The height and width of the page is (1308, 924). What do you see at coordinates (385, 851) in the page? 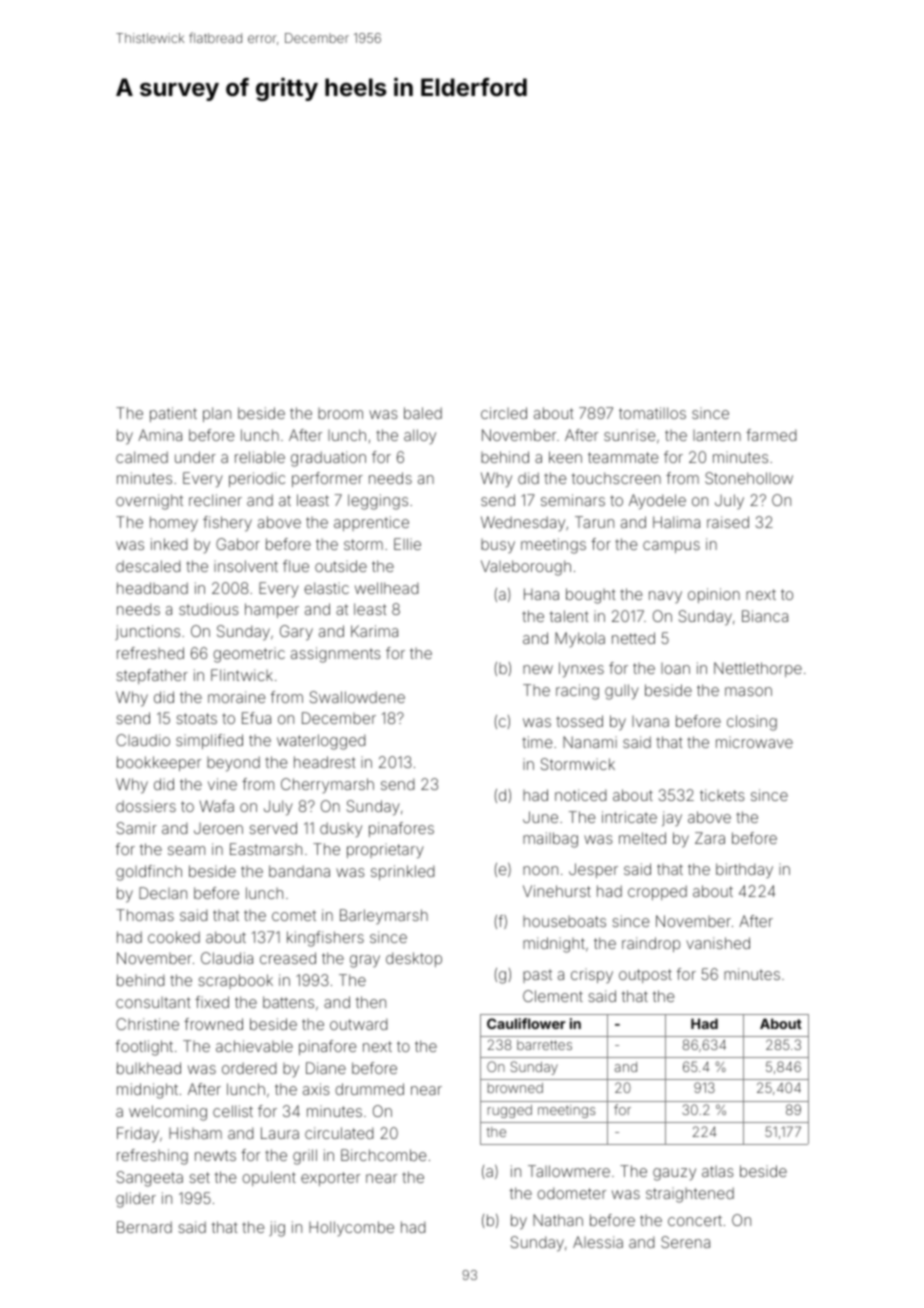
I see `proprietary` at bounding box center [385, 851].
